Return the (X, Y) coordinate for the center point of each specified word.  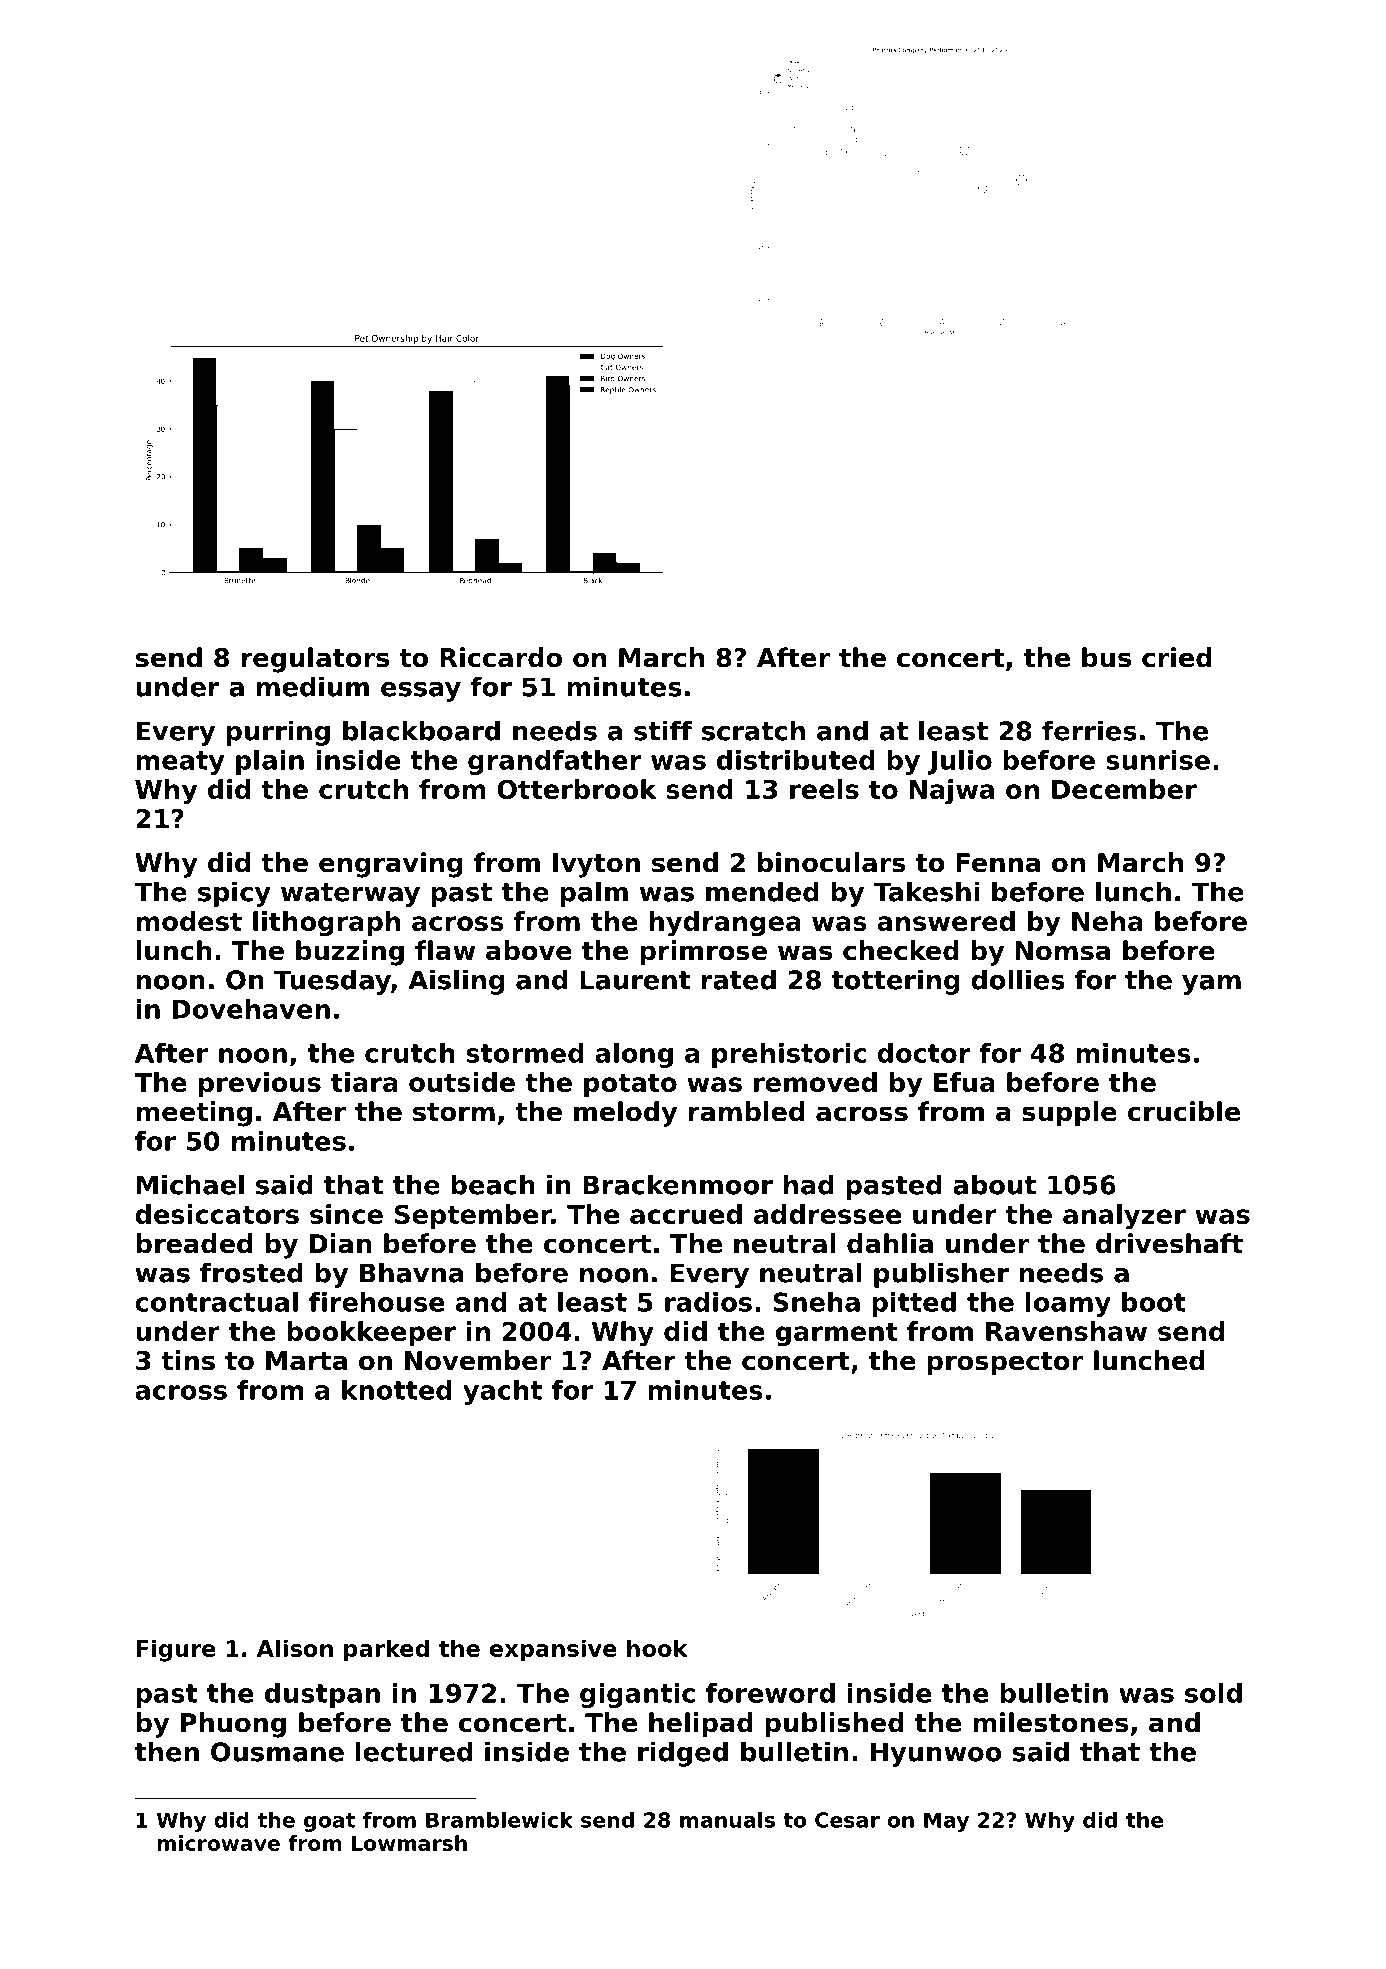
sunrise (1158, 760)
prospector (1005, 1364)
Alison (295, 1648)
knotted (397, 1390)
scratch (753, 730)
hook (657, 1648)
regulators (315, 660)
